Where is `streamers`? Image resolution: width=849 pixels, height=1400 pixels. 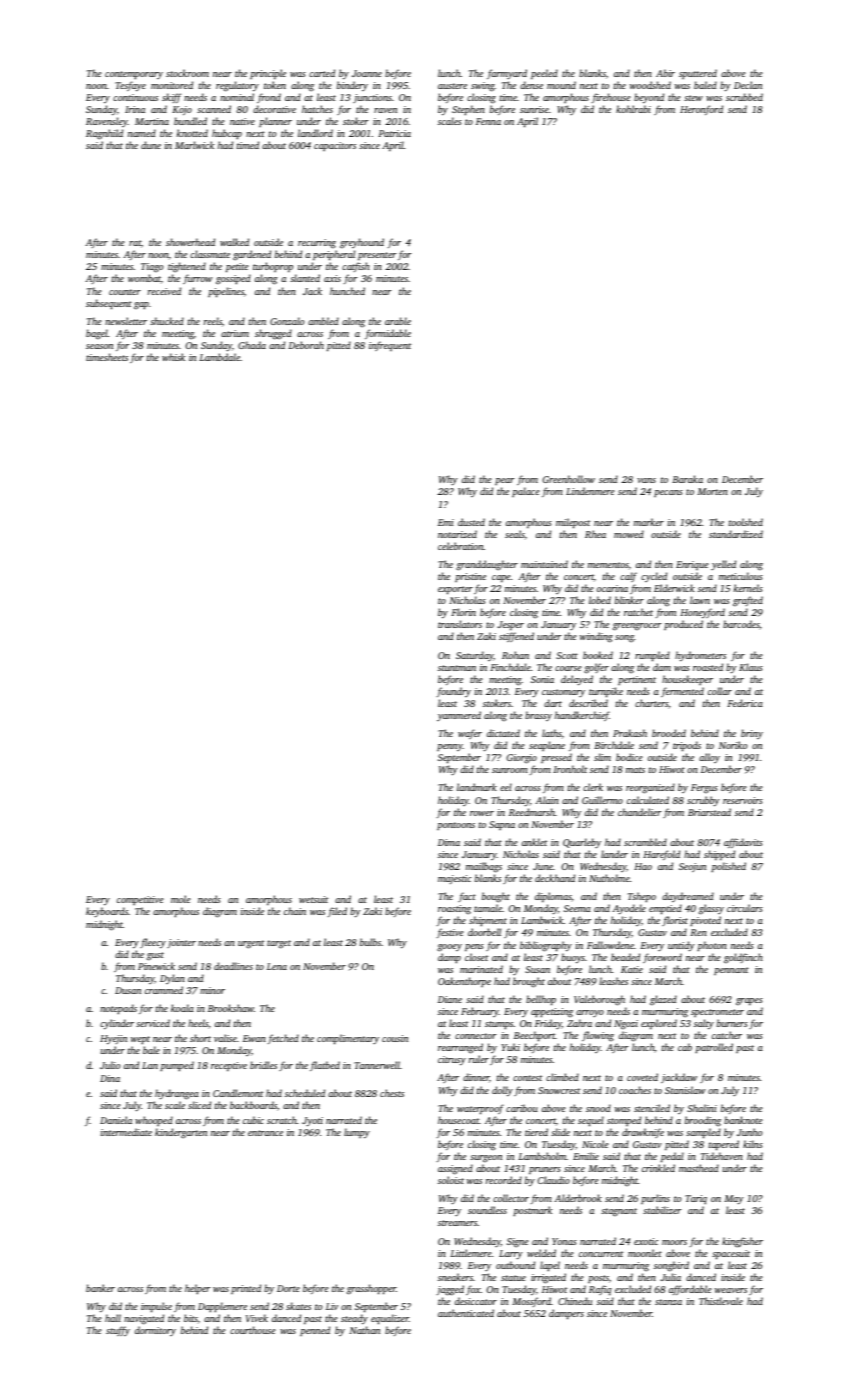
streamers is located at coordinates (457, 1223).
